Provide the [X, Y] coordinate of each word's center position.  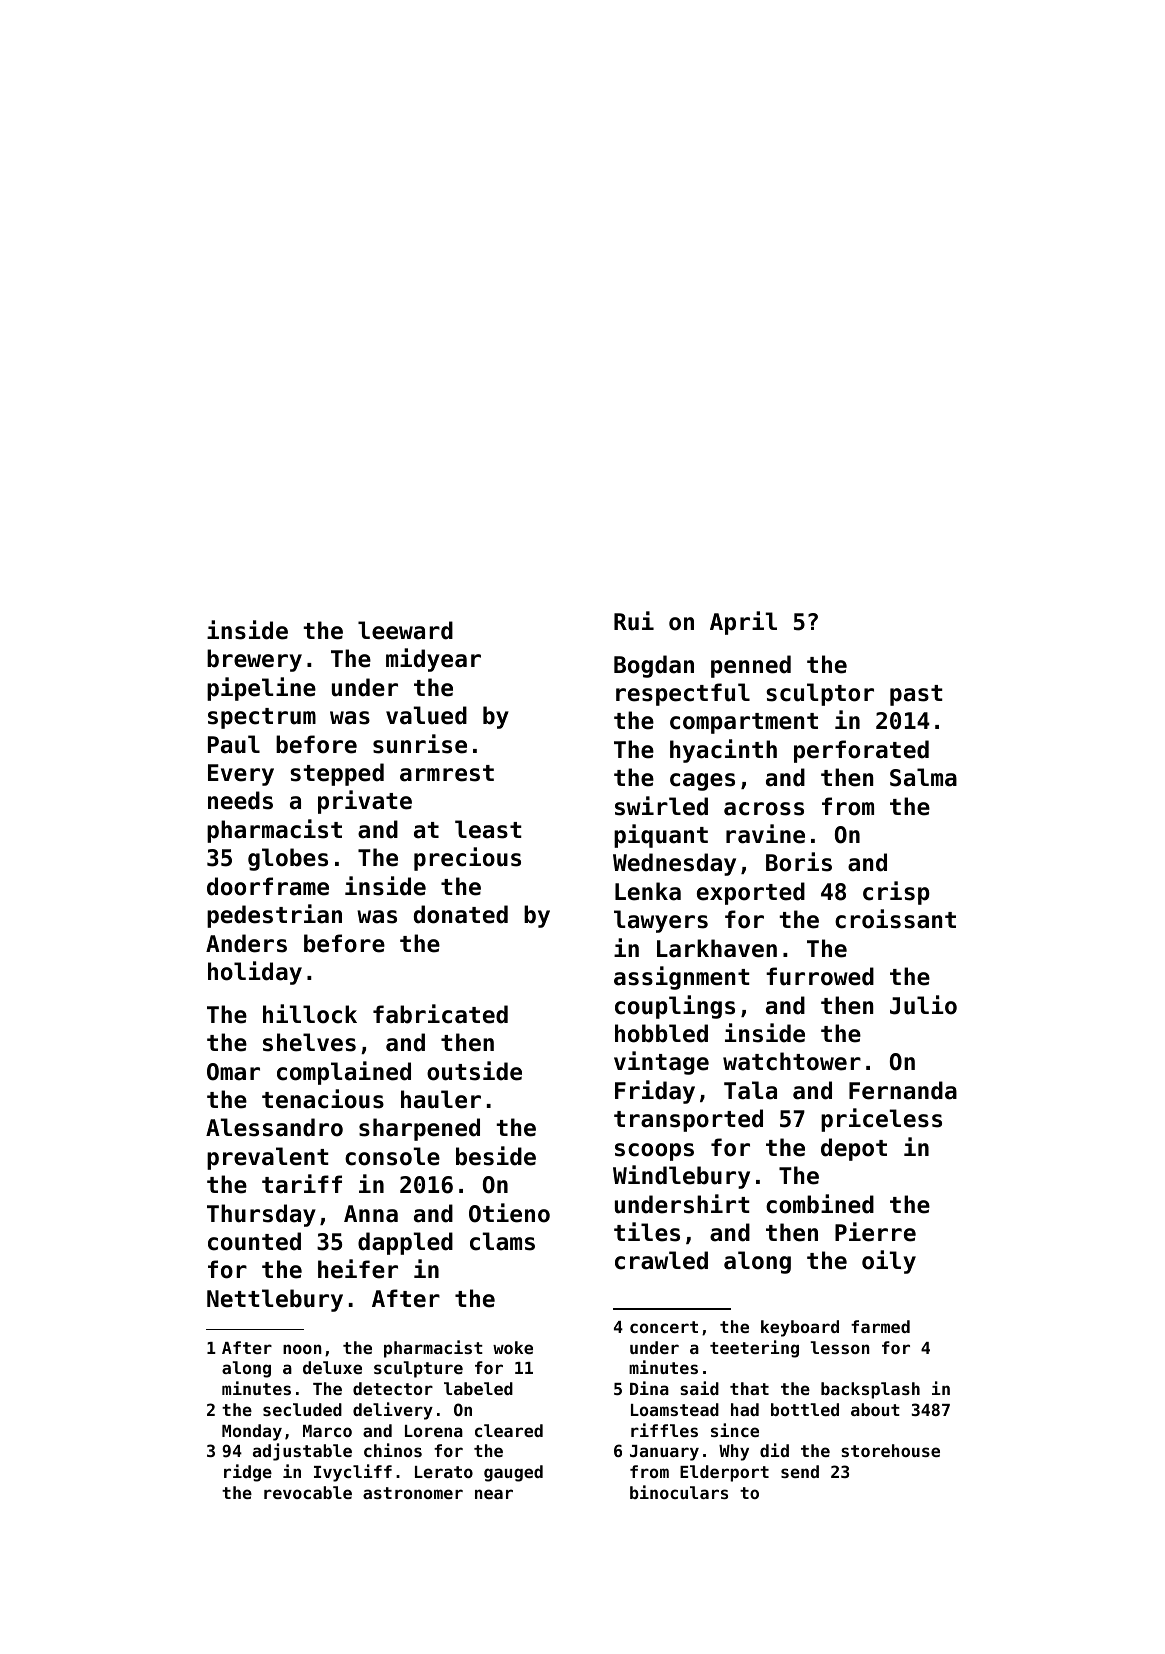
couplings [675, 1007]
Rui [634, 621]
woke [513, 1347]
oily [889, 1262]
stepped [337, 774]
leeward [405, 630]
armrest [447, 773]
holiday [255, 973]
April [743, 623]
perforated [861, 751]
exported [751, 893]
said [699, 1388]
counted [254, 1241]
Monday [252, 1432]
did [774, 1450]
